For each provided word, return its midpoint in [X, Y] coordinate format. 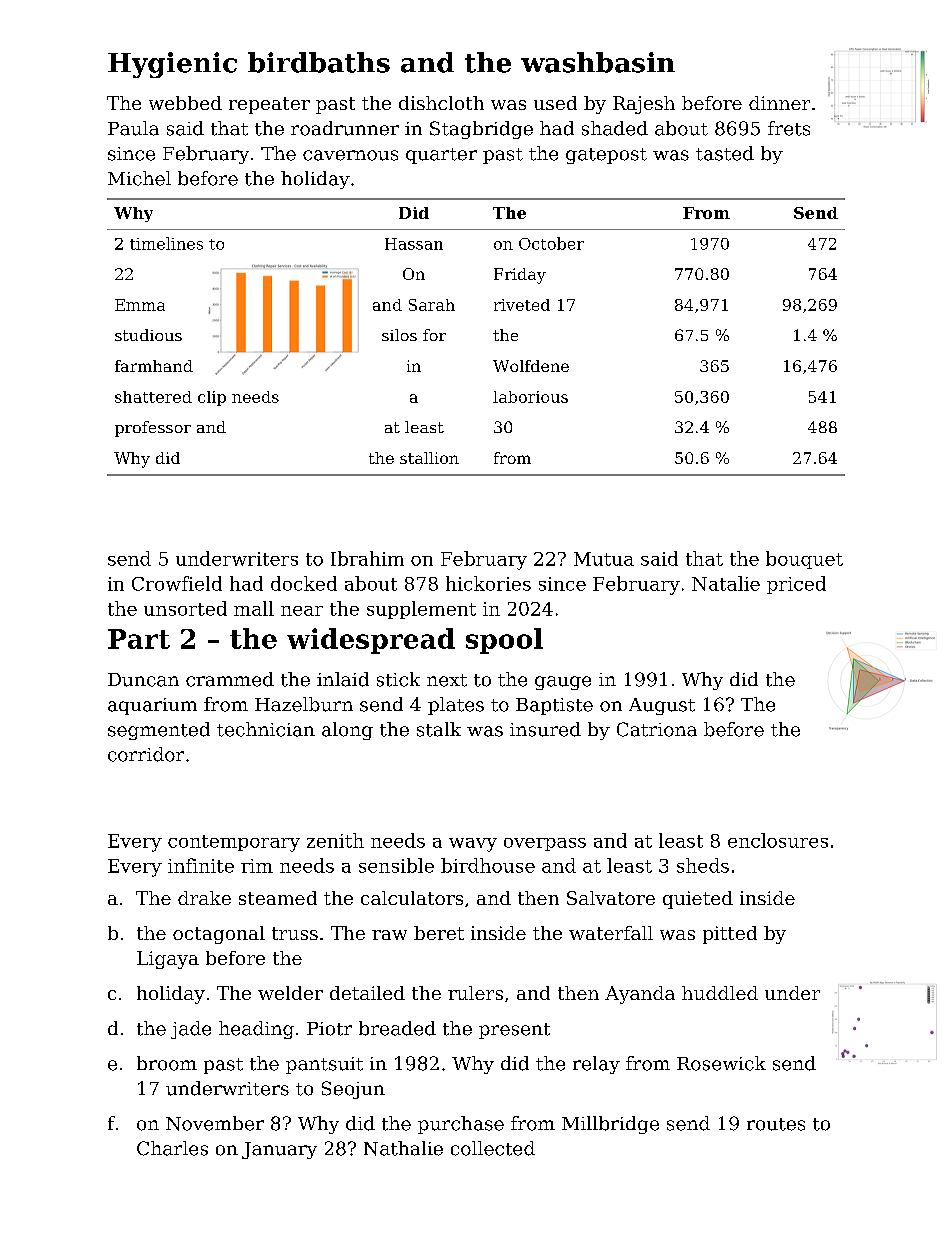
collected [493, 1148]
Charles [172, 1148]
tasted [725, 153]
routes [776, 1124]
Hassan [414, 244]
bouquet [804, 560]
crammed [230, 679]
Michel [139, 178]
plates [456, 706]
